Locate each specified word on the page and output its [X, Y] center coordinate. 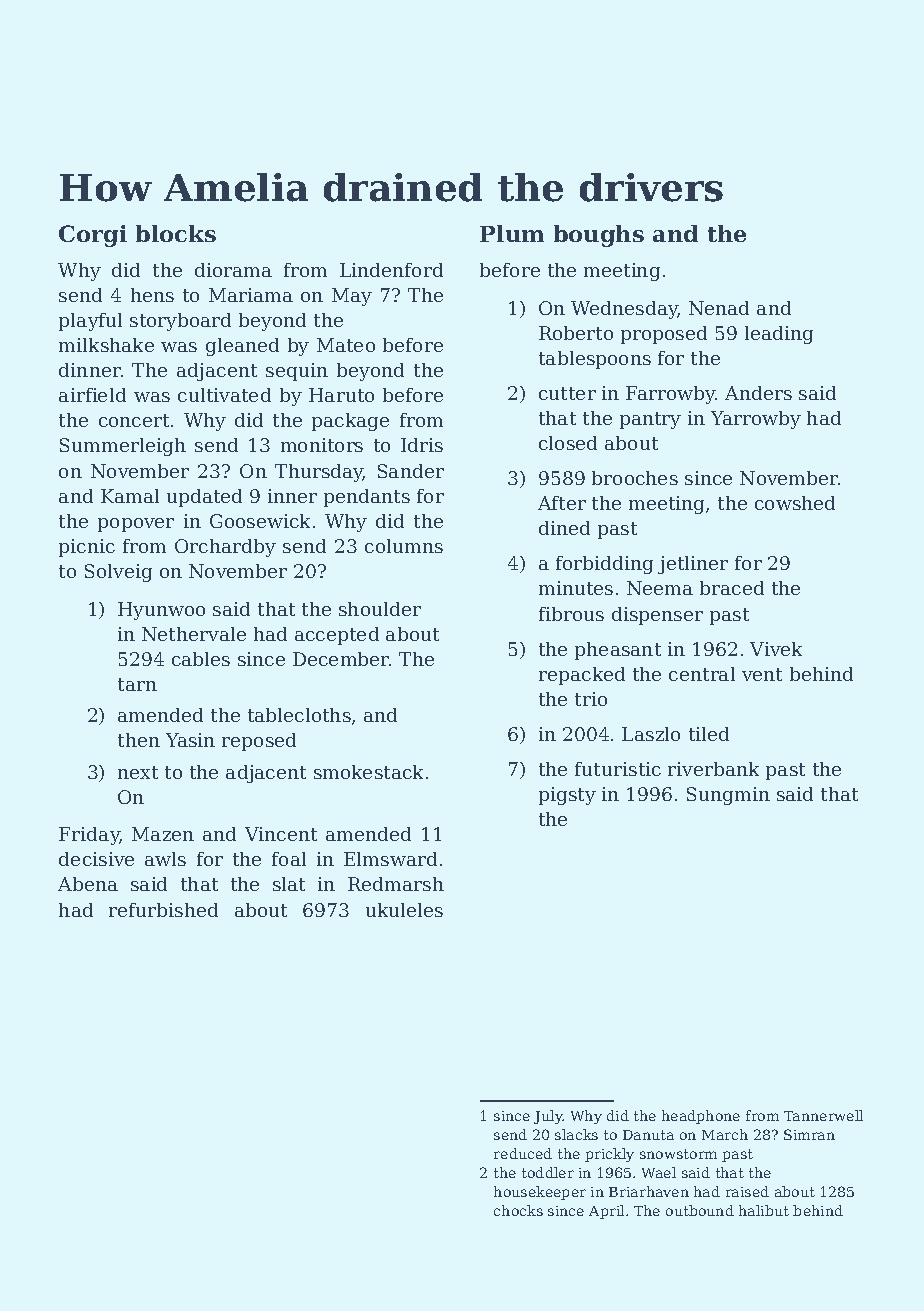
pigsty [567, 796]
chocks [518, 1210]
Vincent [281, 834]
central [702, 674]
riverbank [713, 769]
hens [152, 295]
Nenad [719, 308]
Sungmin [728, 796]
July [548, 1117]
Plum [512, 233]
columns [404, 546]
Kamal [130, 496]
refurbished [163, 910]
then [139, 740]
